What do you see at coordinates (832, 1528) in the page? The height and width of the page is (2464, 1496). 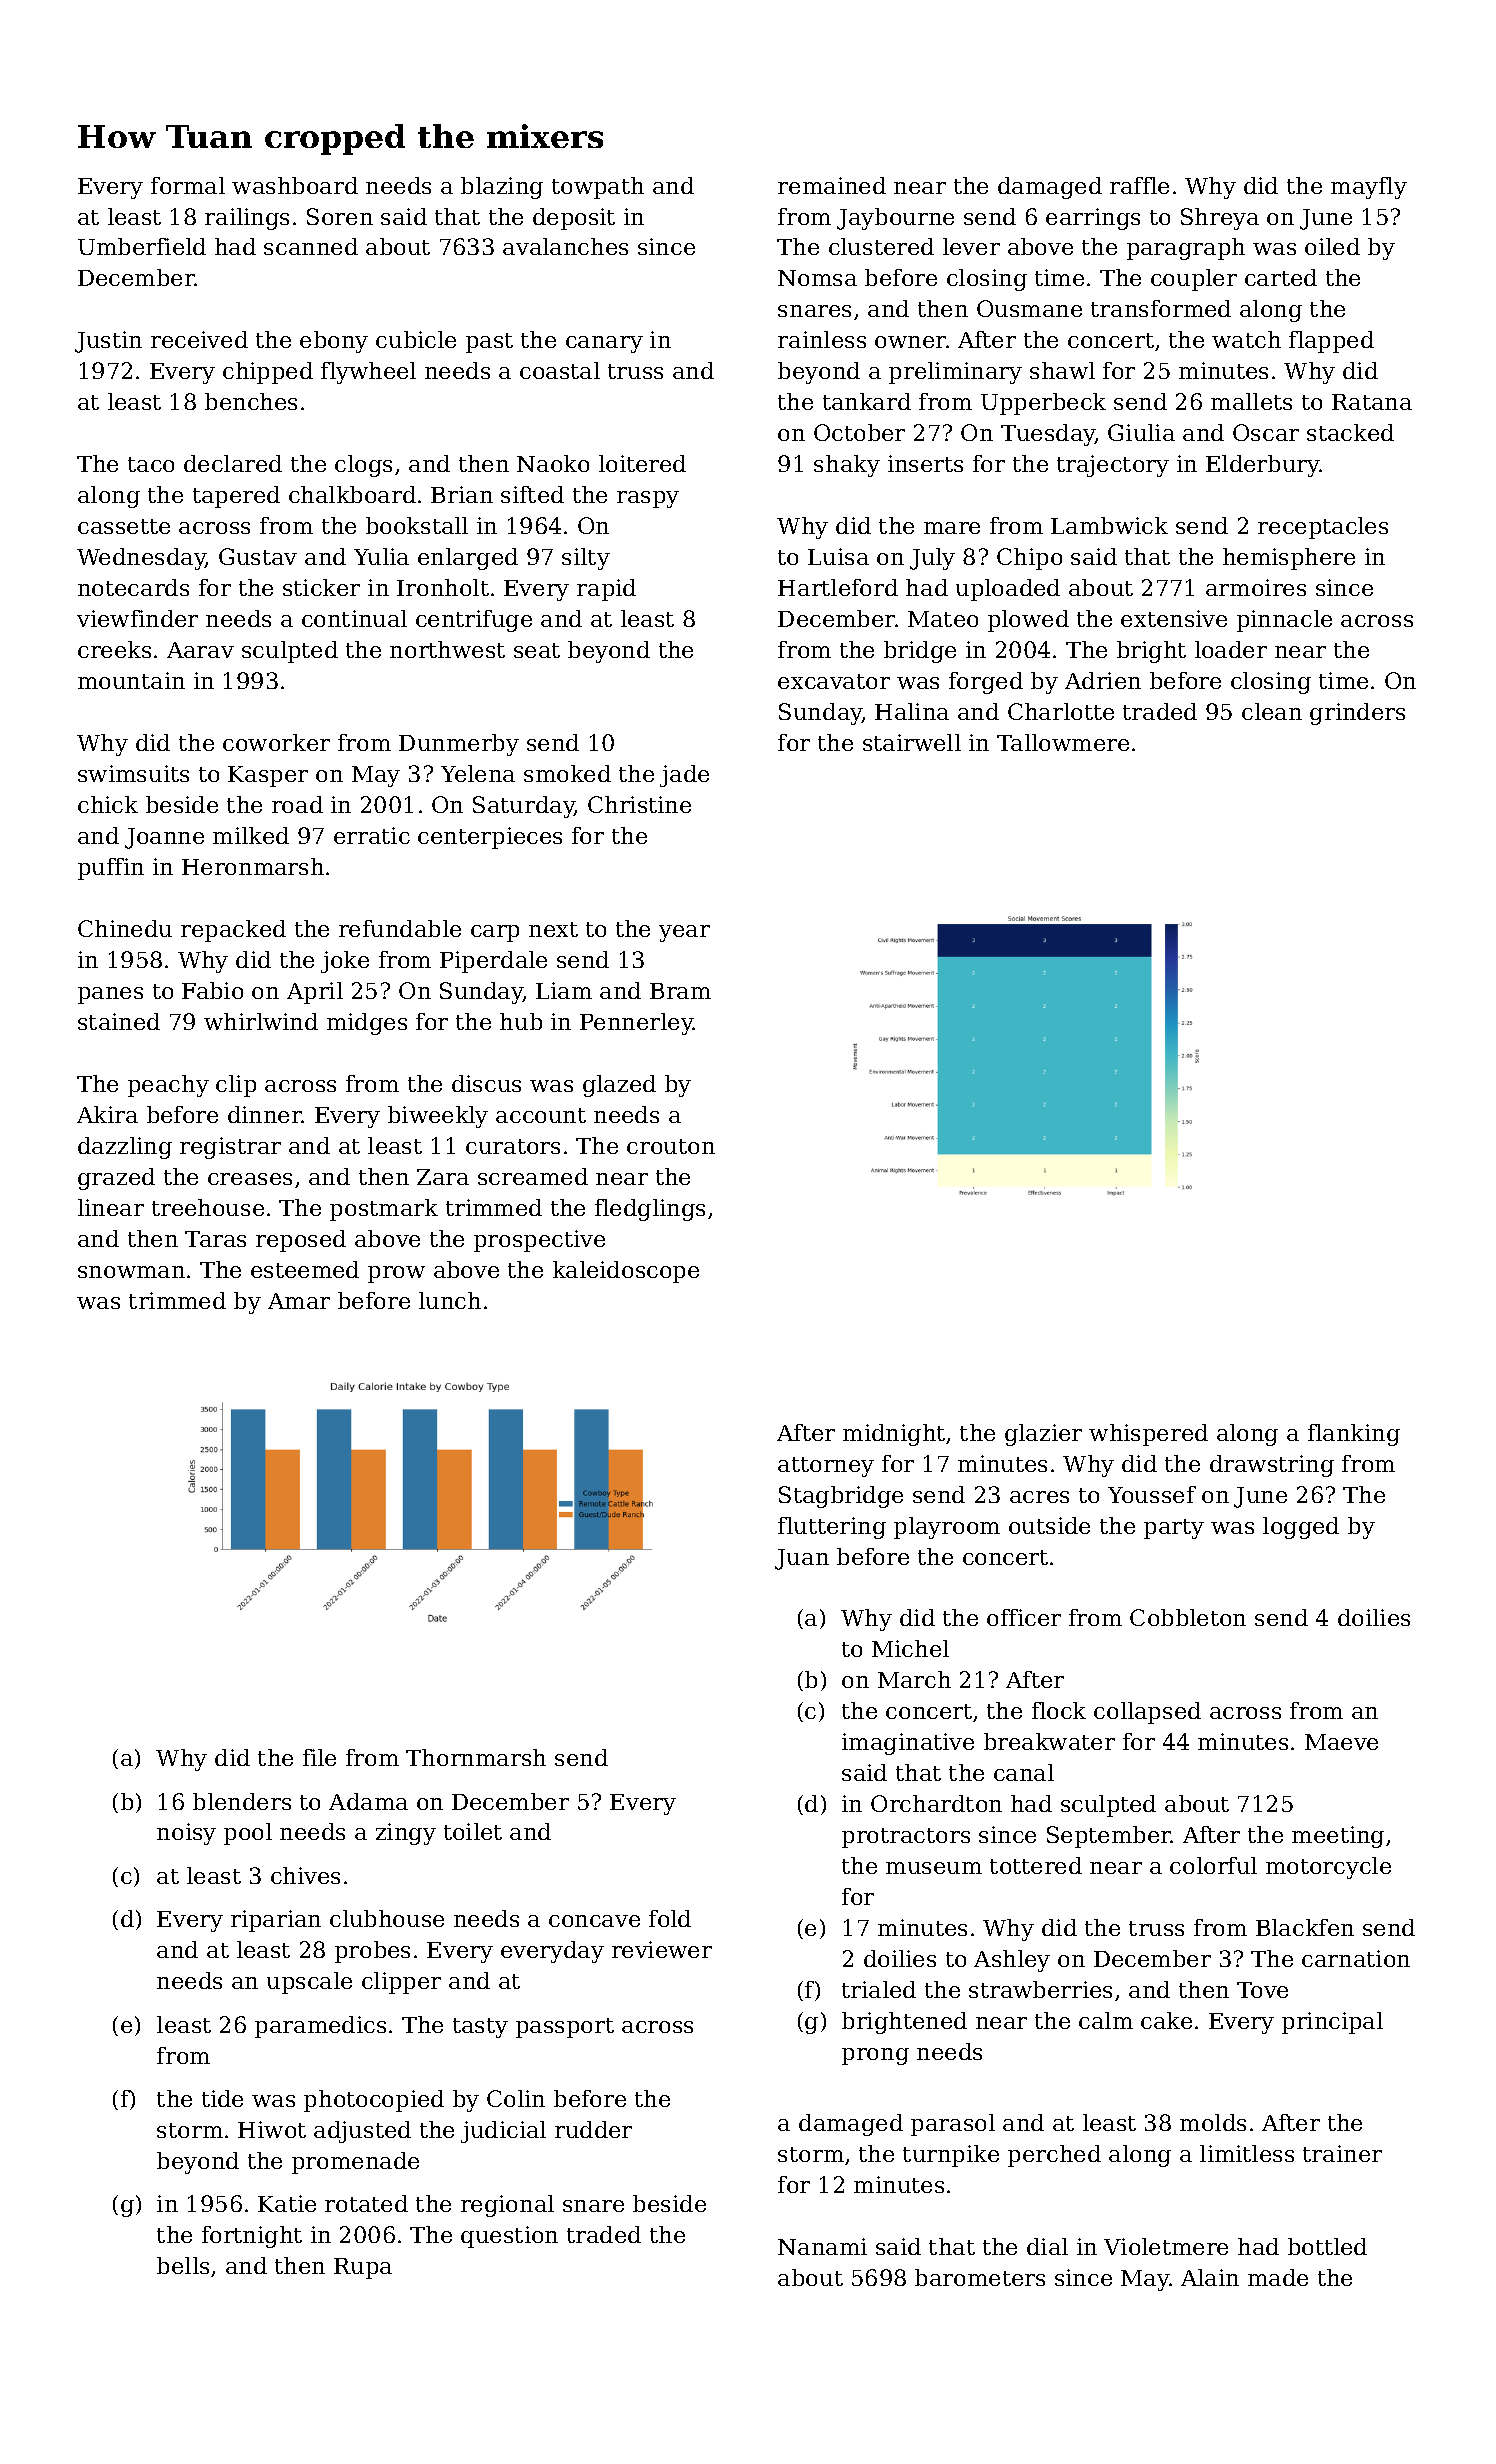 I see `fluttering` at bounding box center [832, 1528].
